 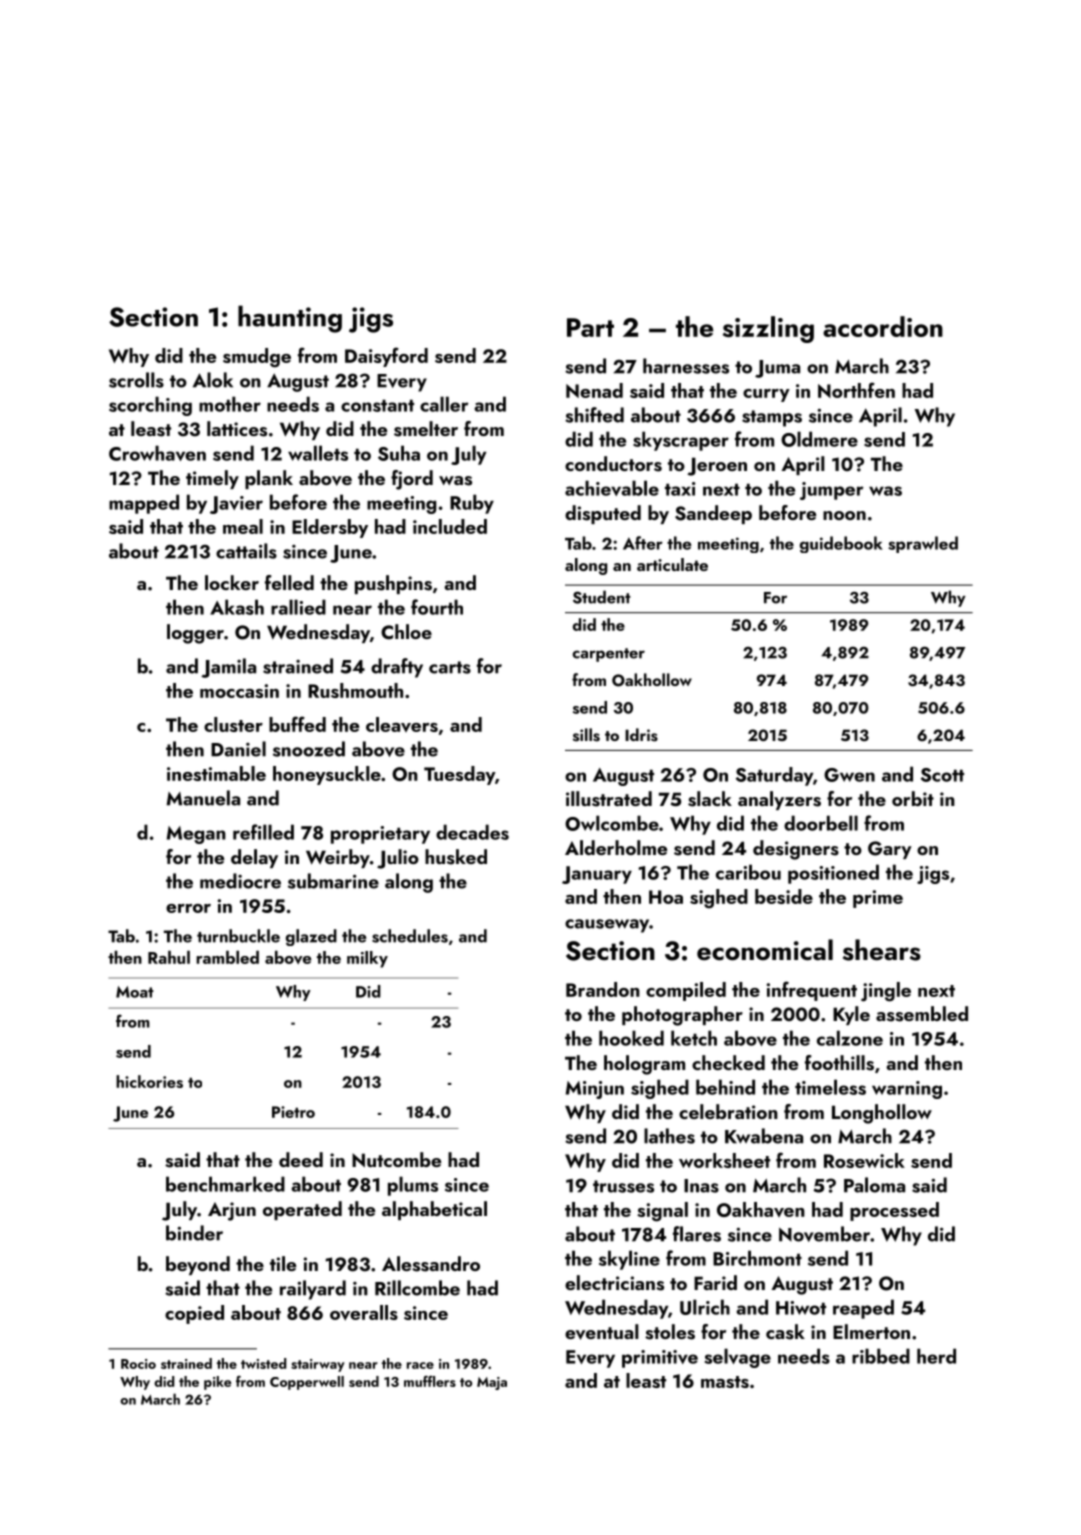 I want to click on Rushmouth, so click(x=355, y=690).
